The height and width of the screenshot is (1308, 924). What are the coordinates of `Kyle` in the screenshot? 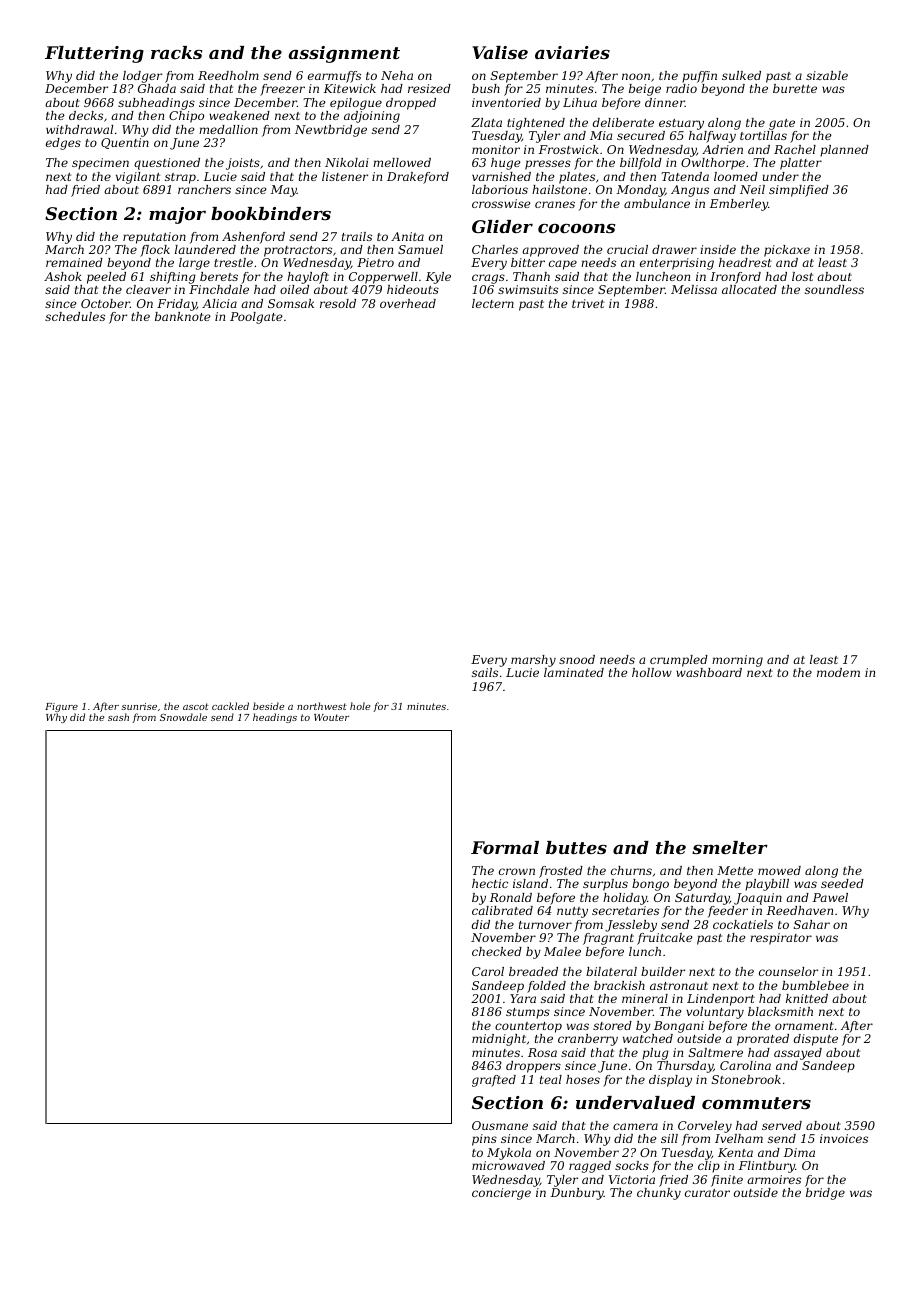 It's located at (438, 278).
